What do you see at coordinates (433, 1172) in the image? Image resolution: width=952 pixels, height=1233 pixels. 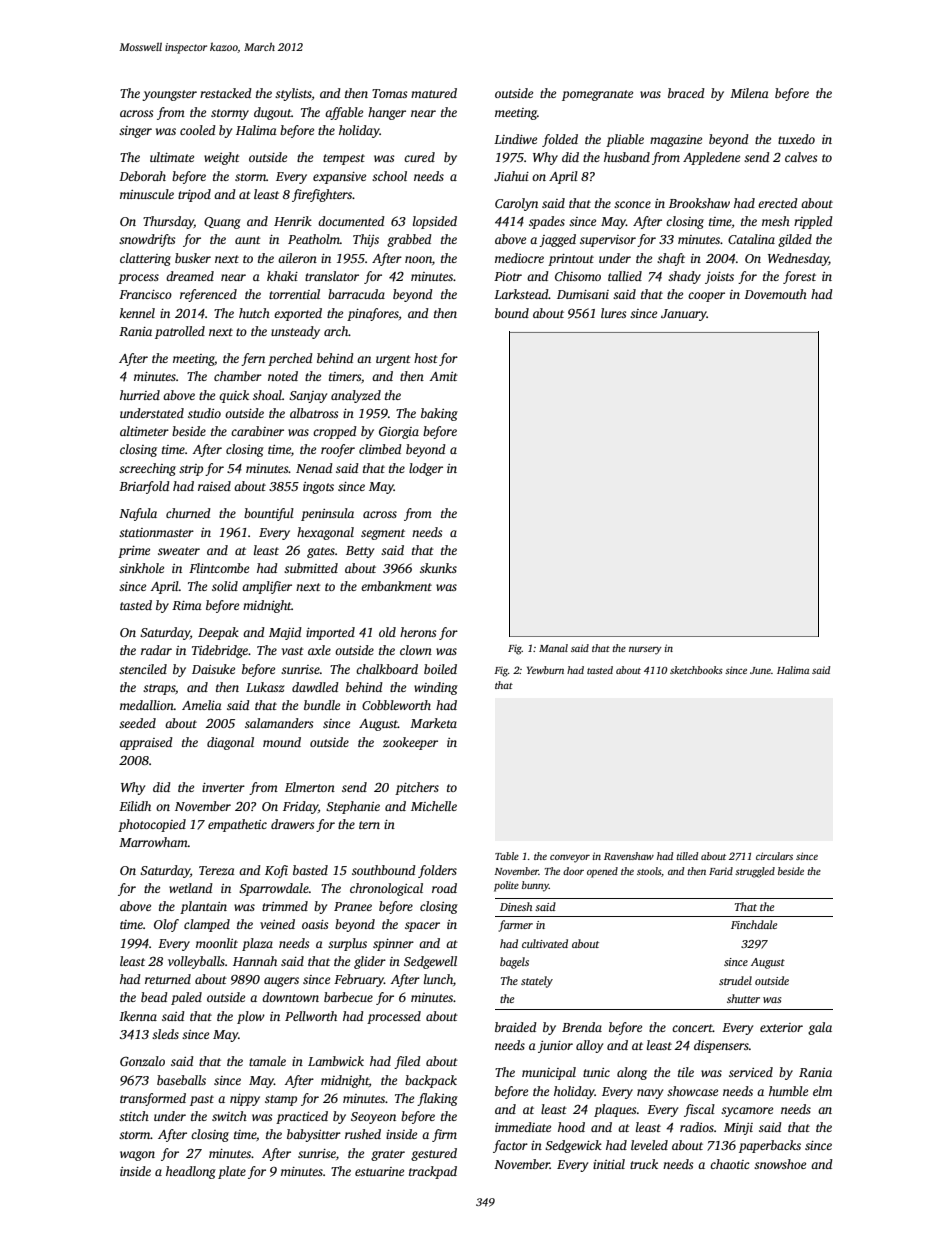 I see `trackpad` at bounding box center [433, 1172].
